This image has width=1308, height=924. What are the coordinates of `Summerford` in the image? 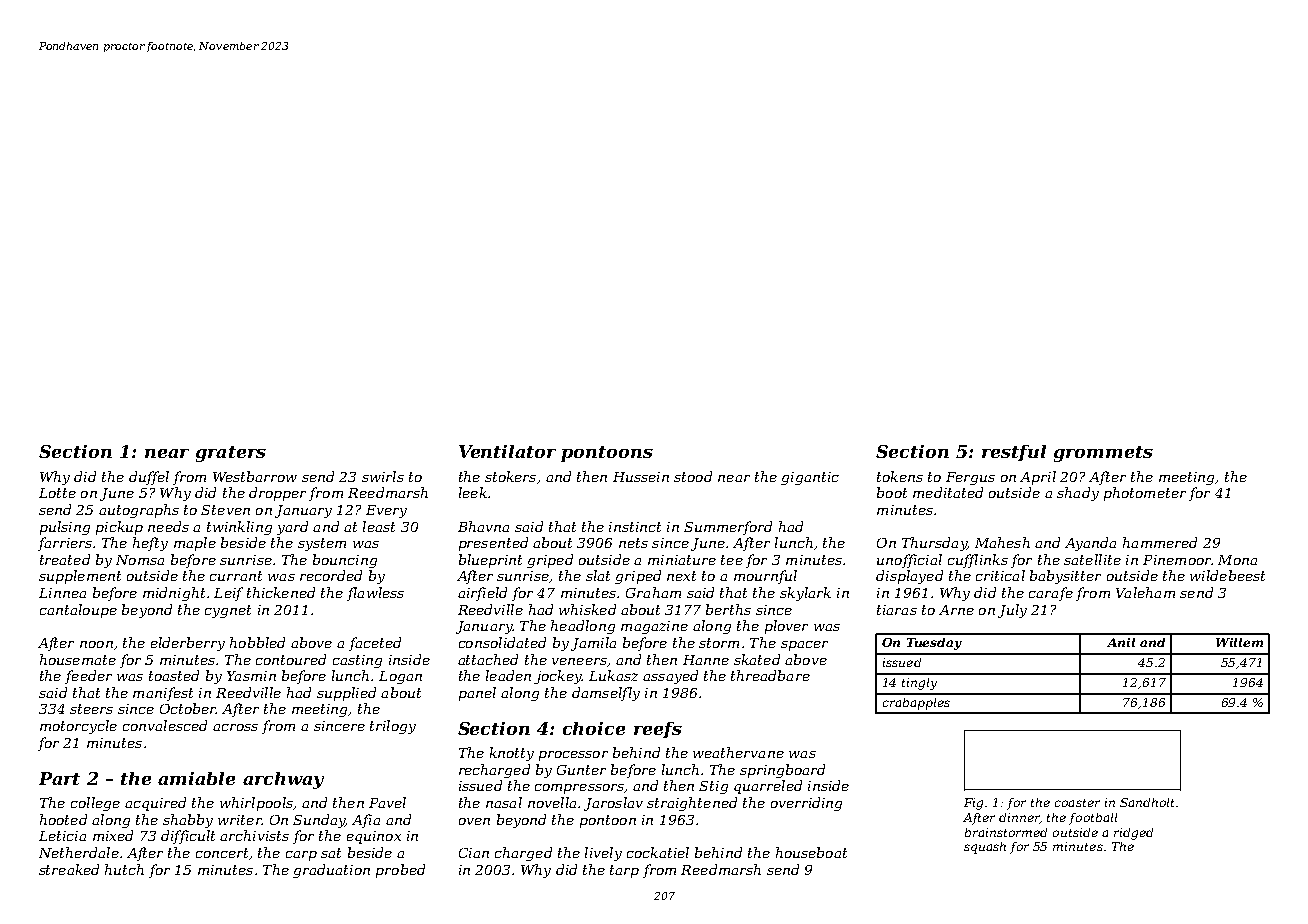 It's located at (728, 528).
